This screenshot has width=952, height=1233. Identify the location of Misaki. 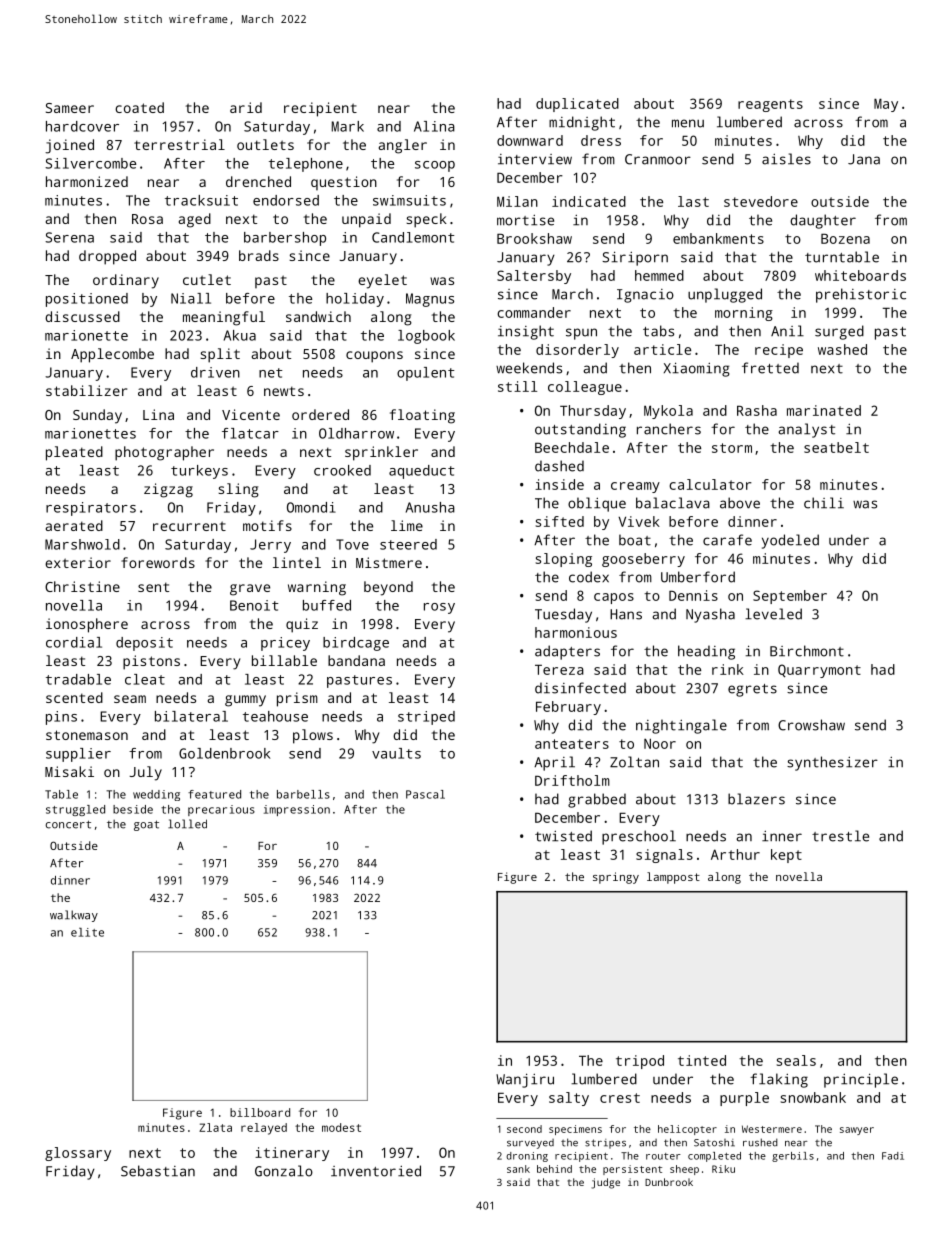
(69, 771).
